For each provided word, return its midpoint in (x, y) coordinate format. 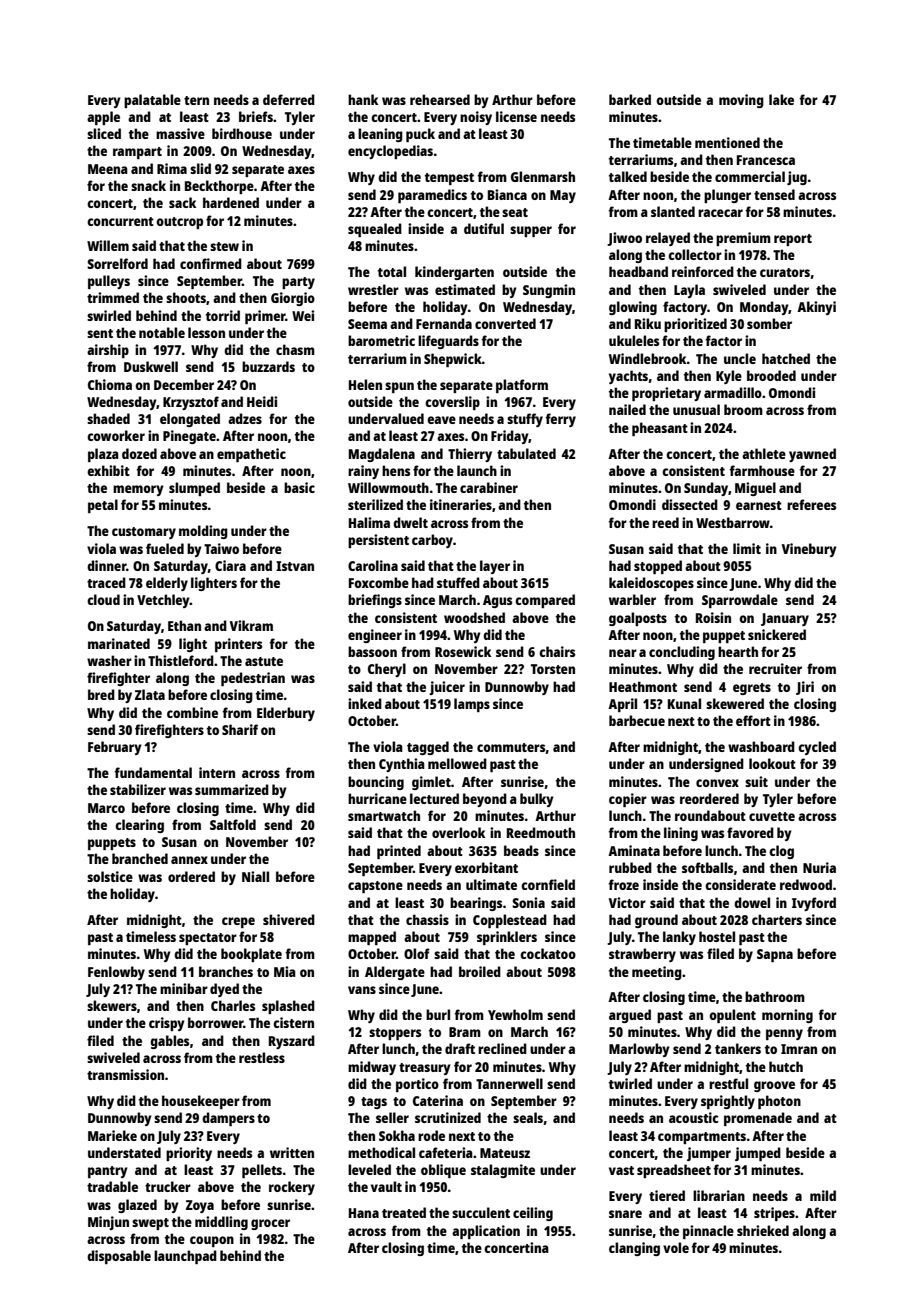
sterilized (375, 504)
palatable (152, 101)
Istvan (295, 566)
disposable (119, 1257)
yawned (812, 455)
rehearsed (440, 99)
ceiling (533, 1214)
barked (630, 99)
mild (823, 1195)
